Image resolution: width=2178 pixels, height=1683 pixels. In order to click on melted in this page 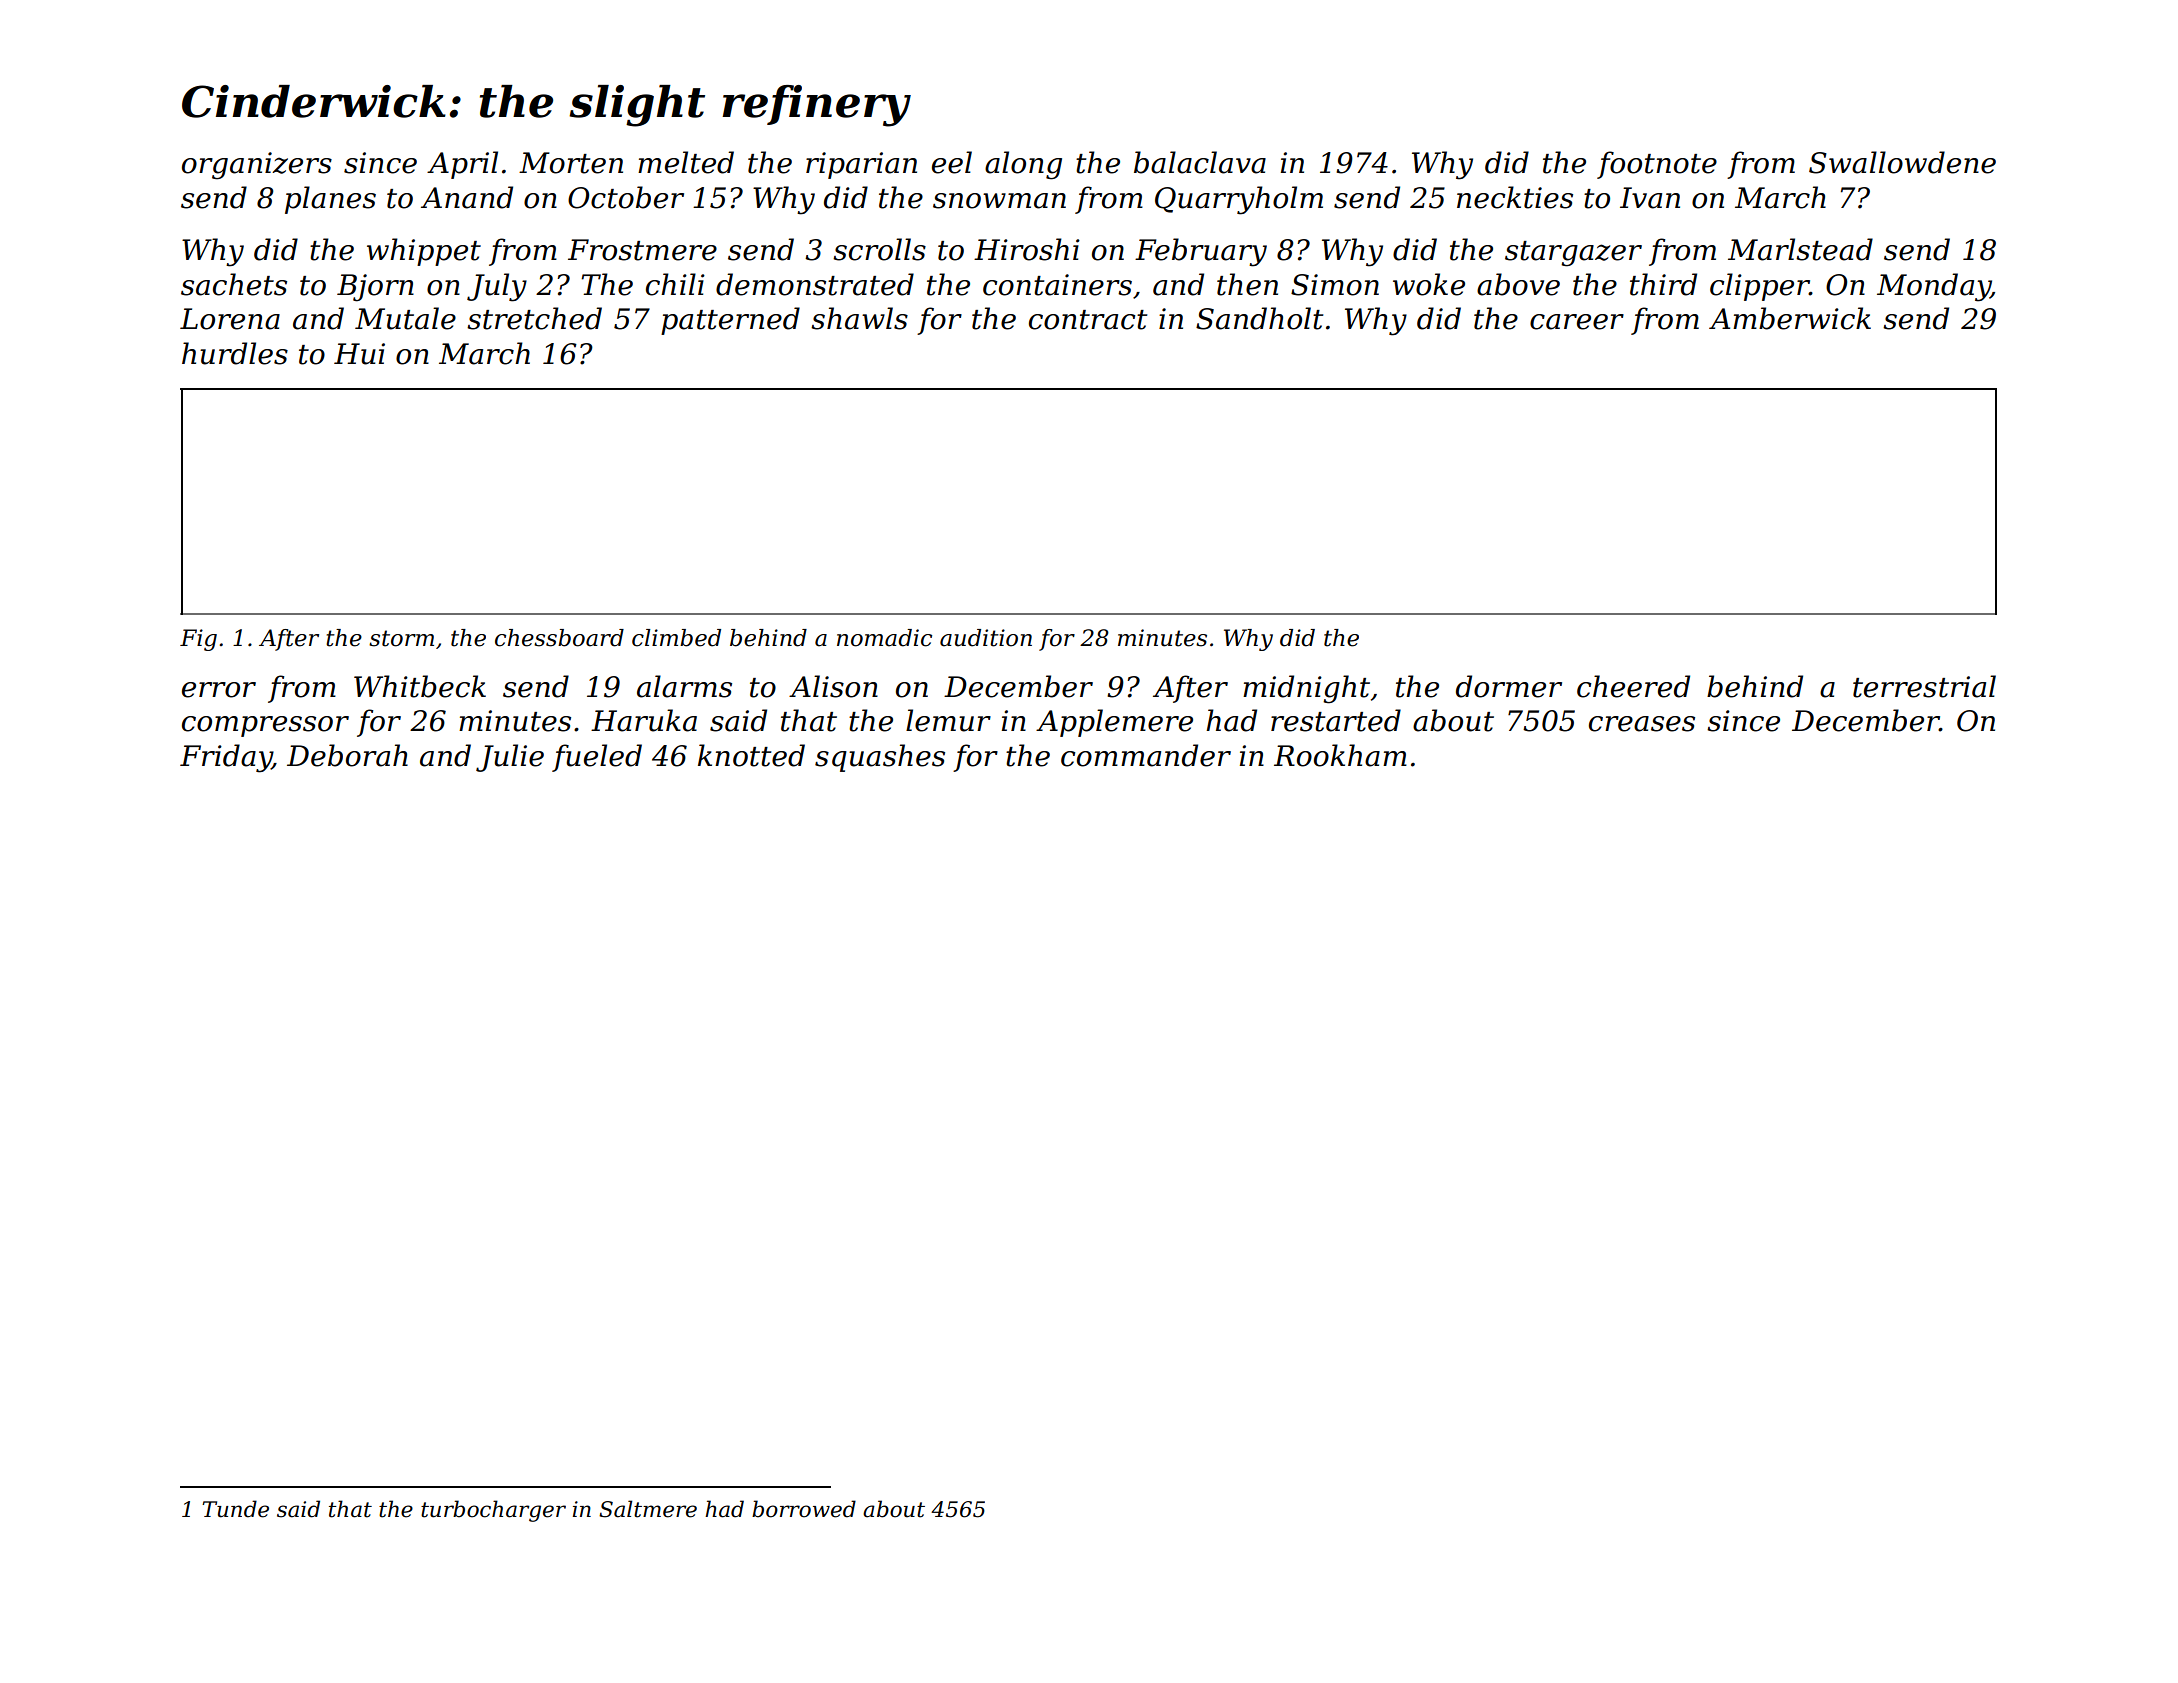, I will do `click(686, 162)`.
